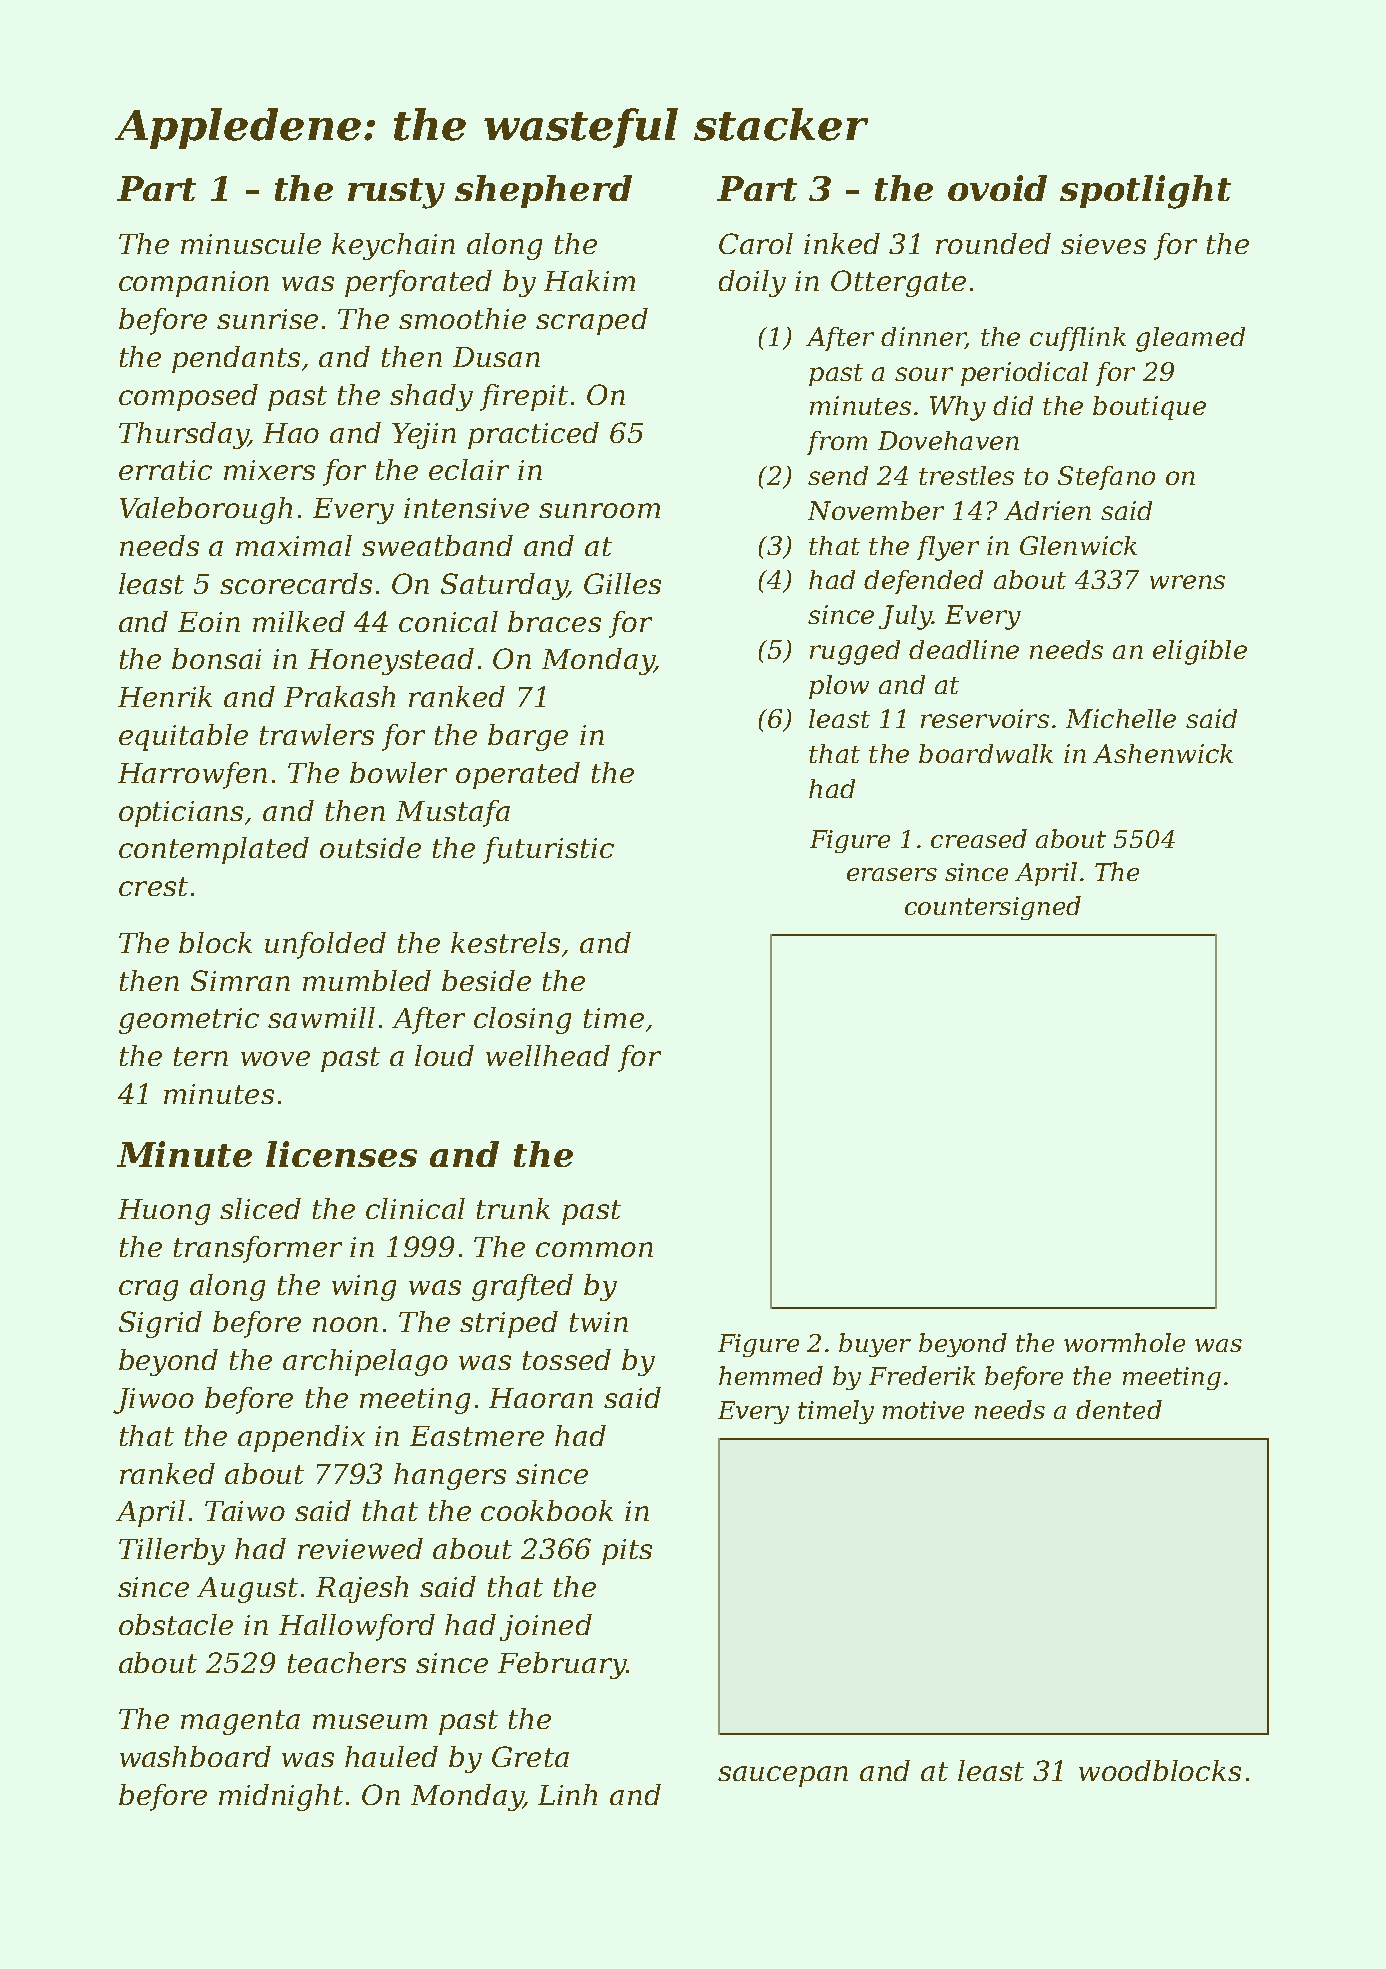 This document has width=1386, height=1969. I want to click on Ashenwick, so click(1163, 753).
